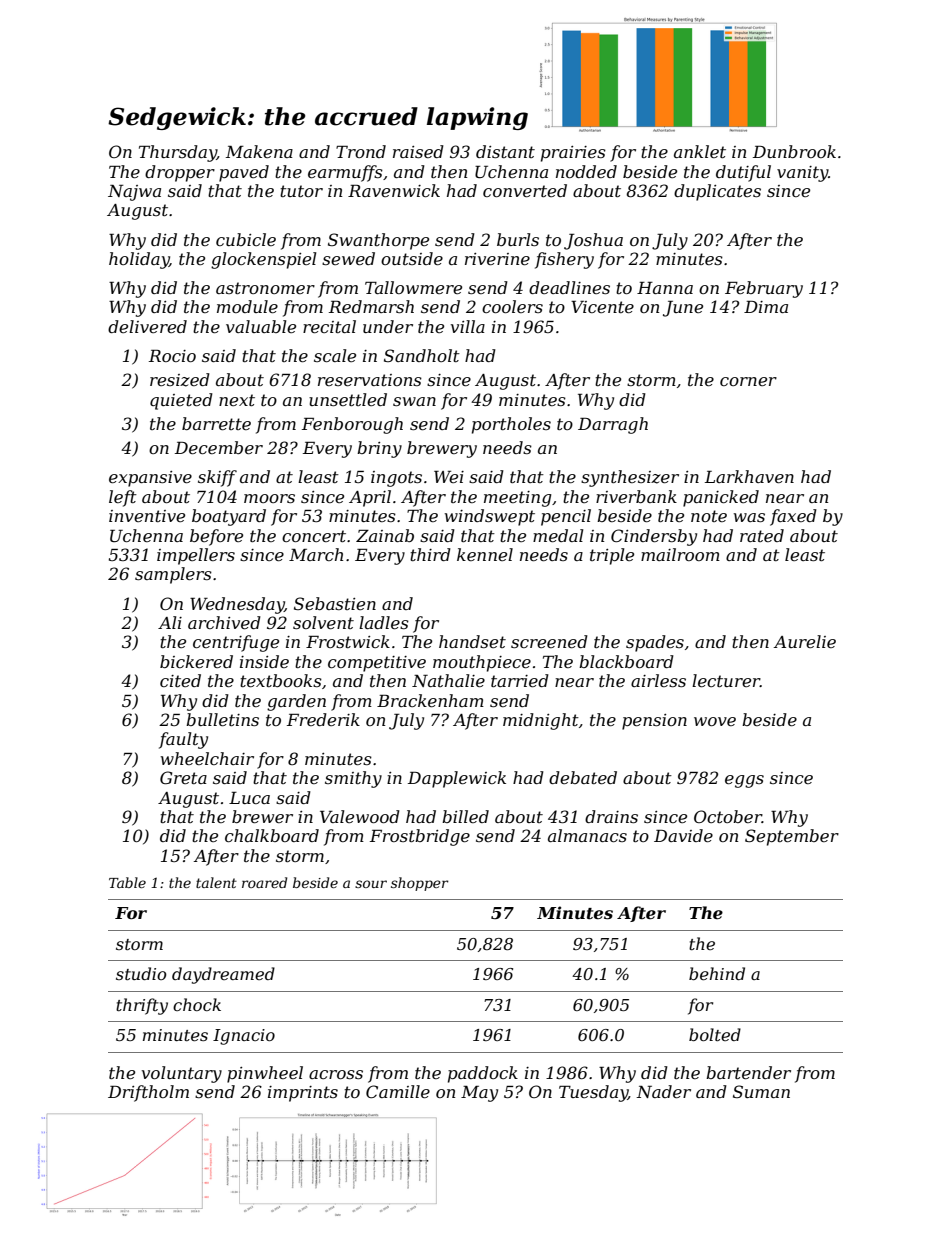  I want to click on Dima, so click(766, 307).
